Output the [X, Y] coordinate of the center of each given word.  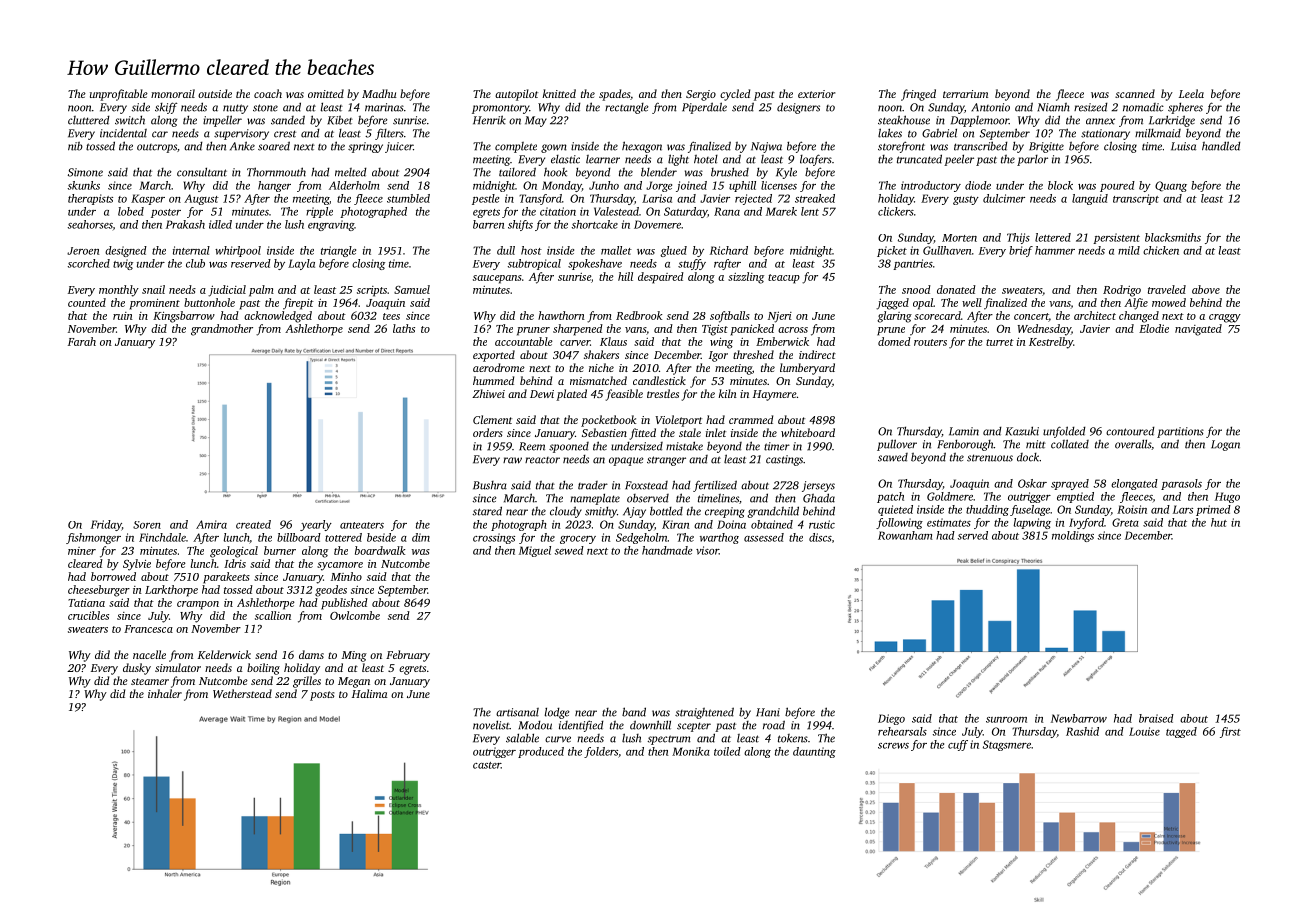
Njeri [780, 317]
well [972, 302]
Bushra [490, 485]
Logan [1225, 445]
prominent [155, 304]
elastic [565, 159]
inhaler [165, 693]
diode [978, 185]
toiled [727, 751]
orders [487, 432]
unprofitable [119, 95]
